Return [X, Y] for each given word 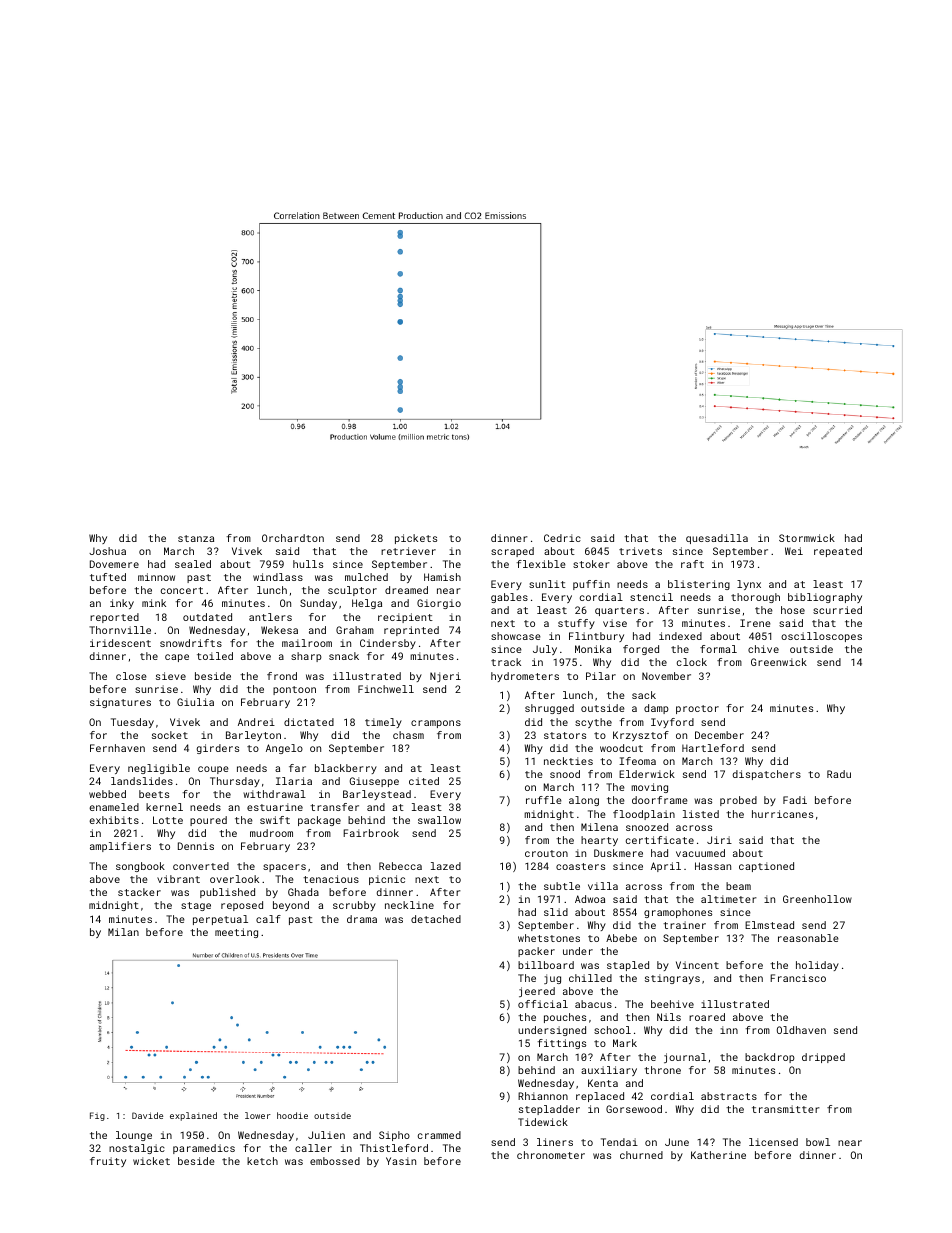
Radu [839, 774]
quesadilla [717, 539]
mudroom [271, 833]
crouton [546, 853]
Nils [669, 1017]
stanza [196, 538]
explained [193, 1116]
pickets [416, 539]
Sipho [394, 1136]
